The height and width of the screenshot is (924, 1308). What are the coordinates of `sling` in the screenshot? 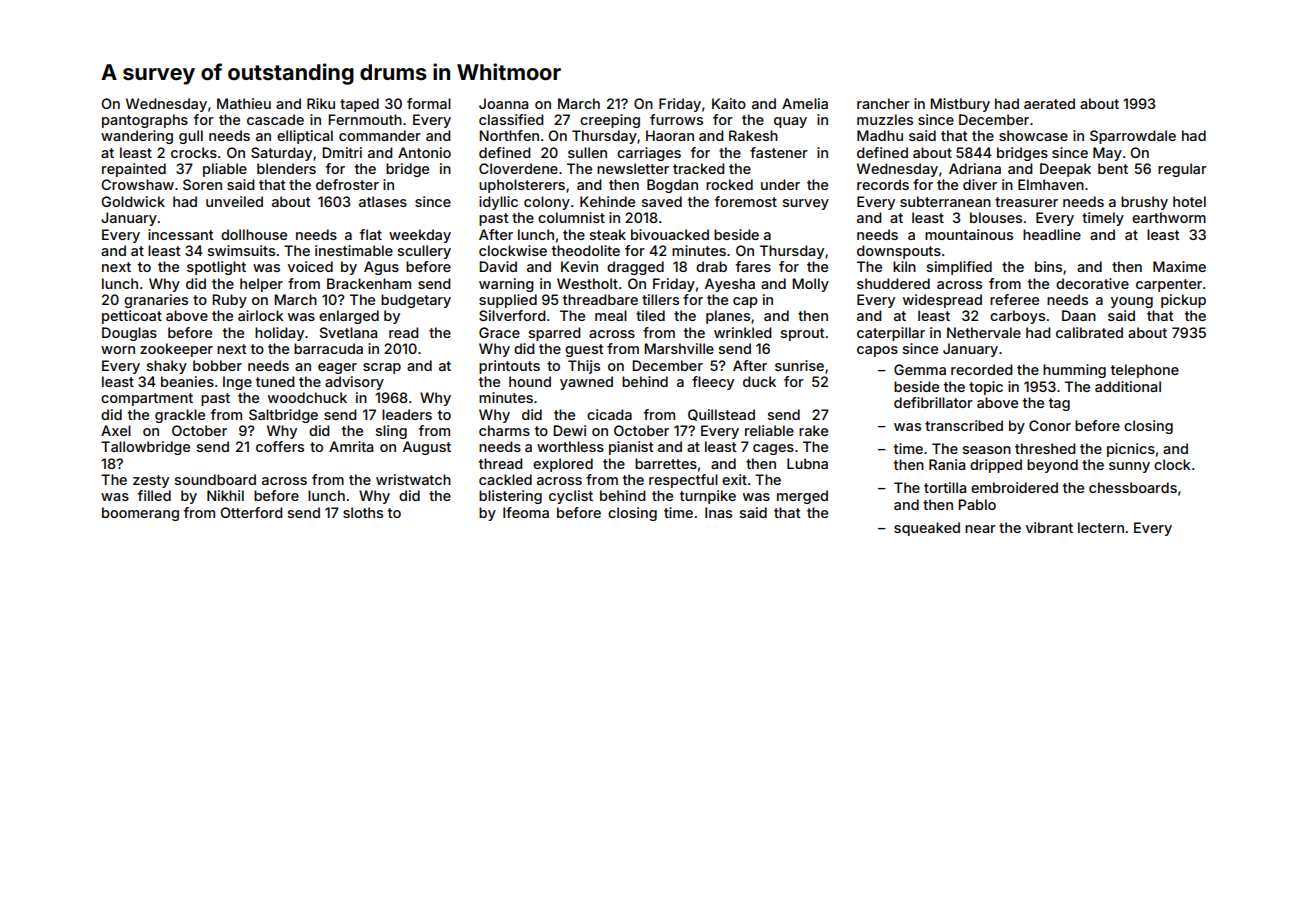 It's located at (391, 432).
